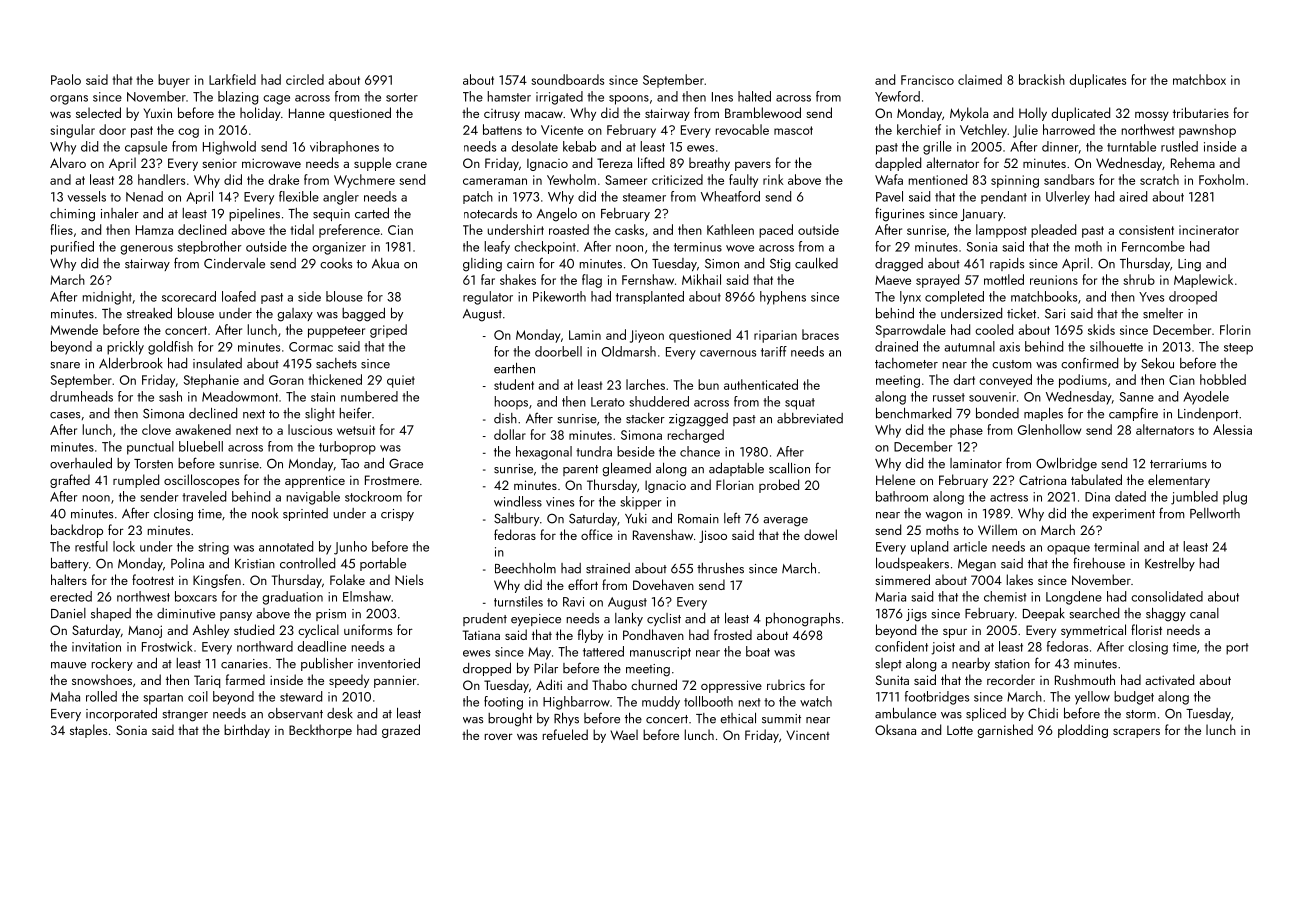  I want to click on Maplewick, so click(1203, 281).
